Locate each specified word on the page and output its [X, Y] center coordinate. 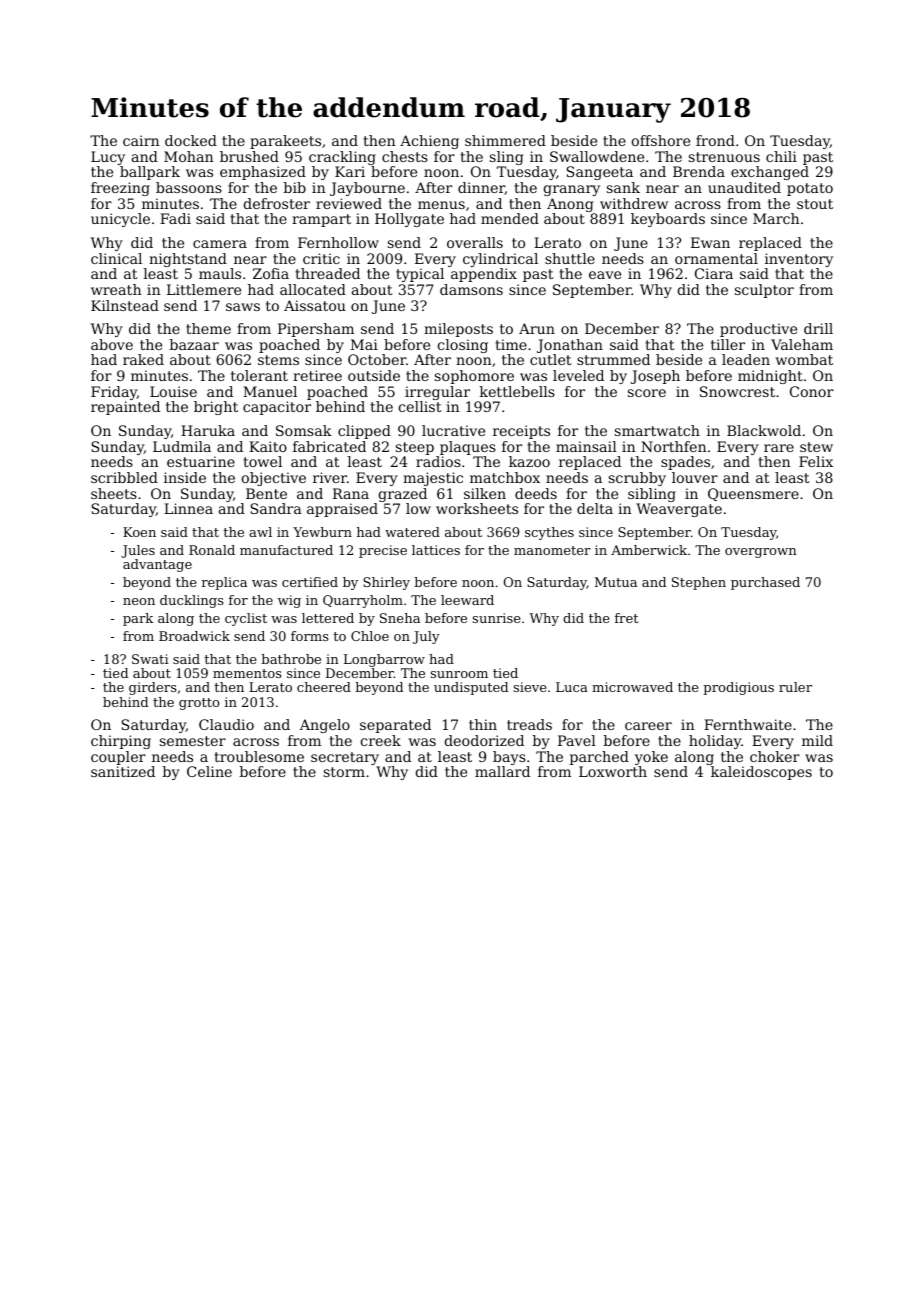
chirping [121, 742]
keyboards [668, 220]
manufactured [286, 550]
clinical [116, 258]
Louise [173, 391]
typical [420, 275]
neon [139, 601]
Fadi [175, 218]
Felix [816, 461]
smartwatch [657, 430]
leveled [578, 375]
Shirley [386, 583]
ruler [795, 687]
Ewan [710, 242]
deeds [536, 493]
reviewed [349, 203]
